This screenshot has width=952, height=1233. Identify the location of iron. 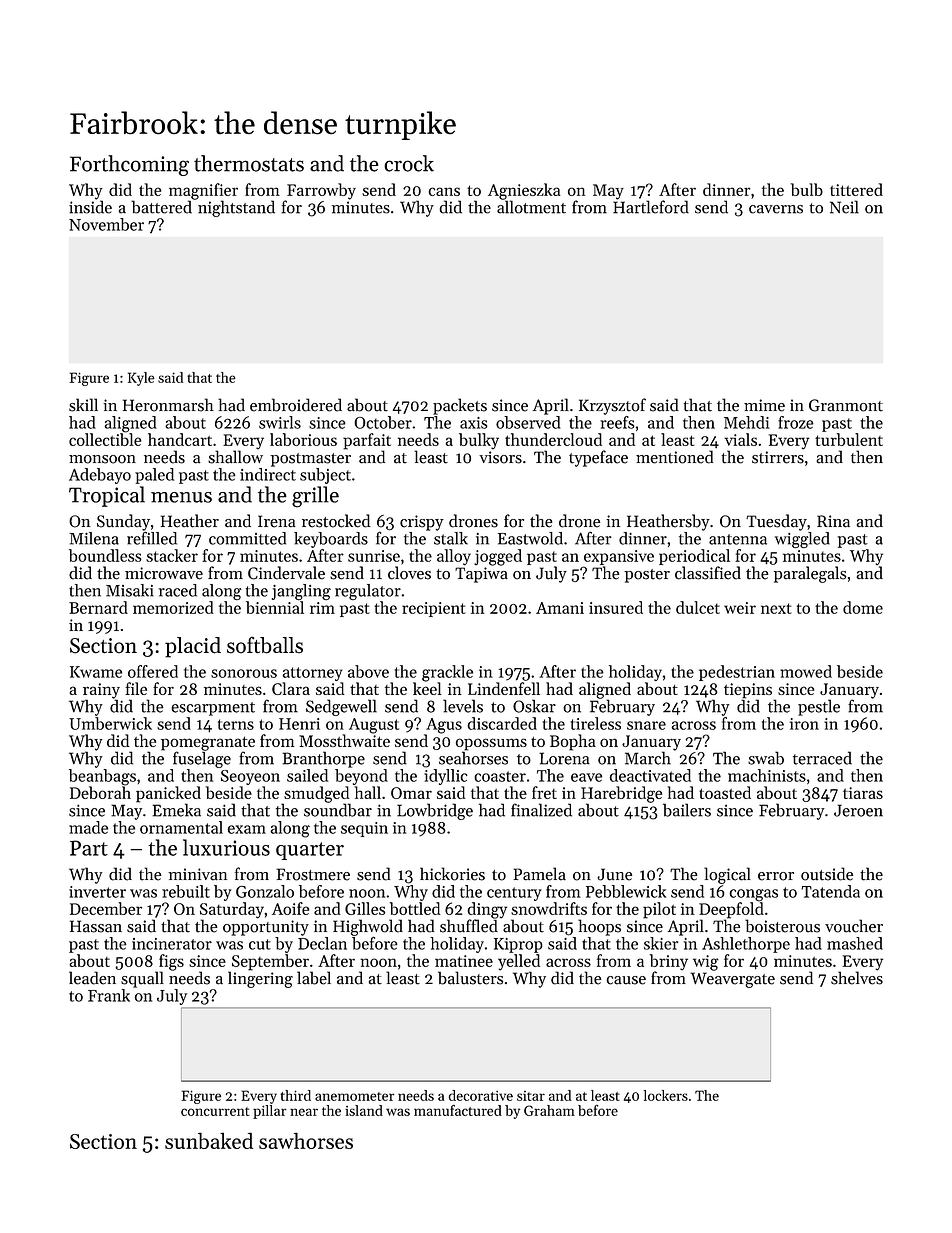
(804, 724).
